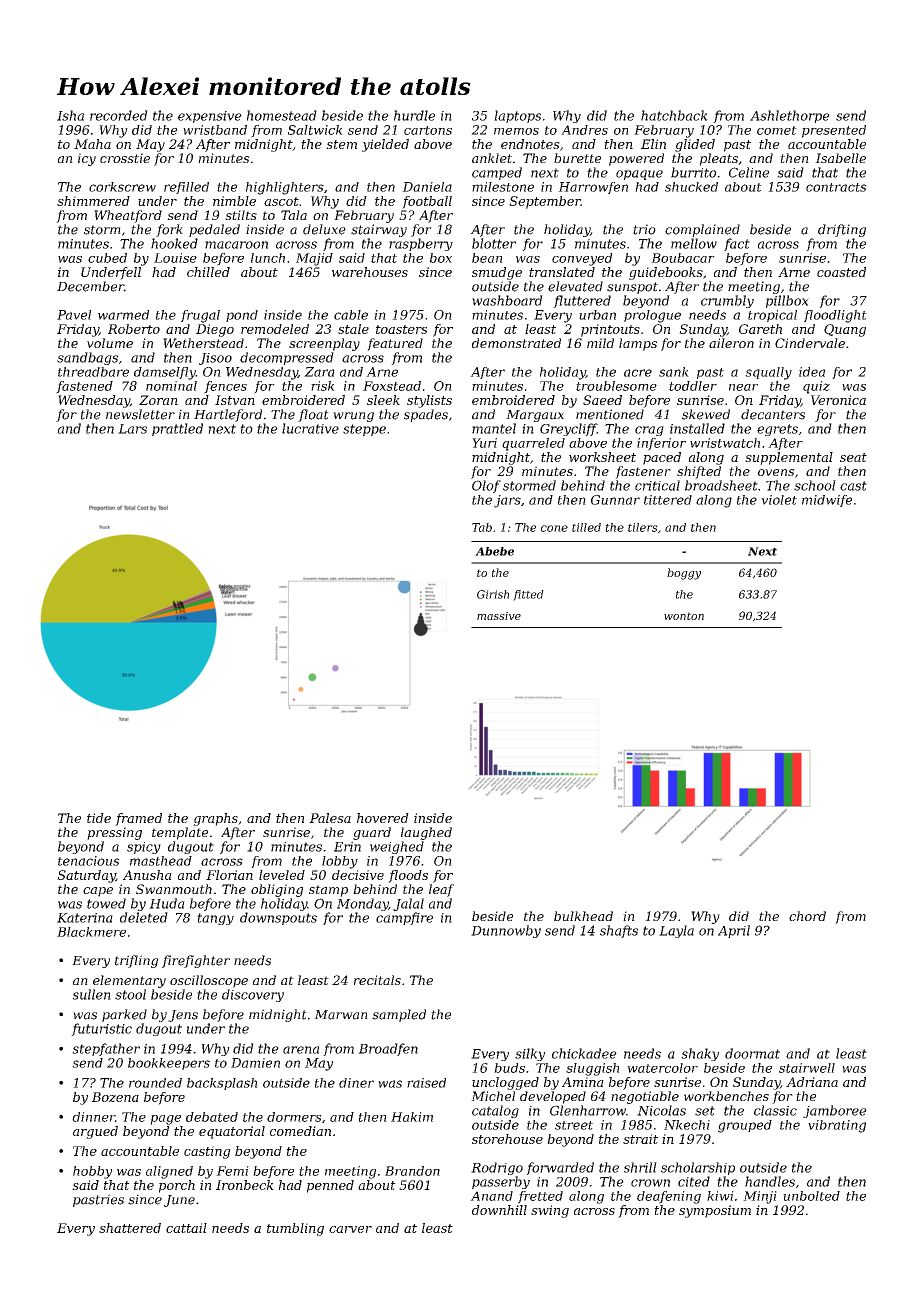  I want to click on conveyed, so click(582, 259).
